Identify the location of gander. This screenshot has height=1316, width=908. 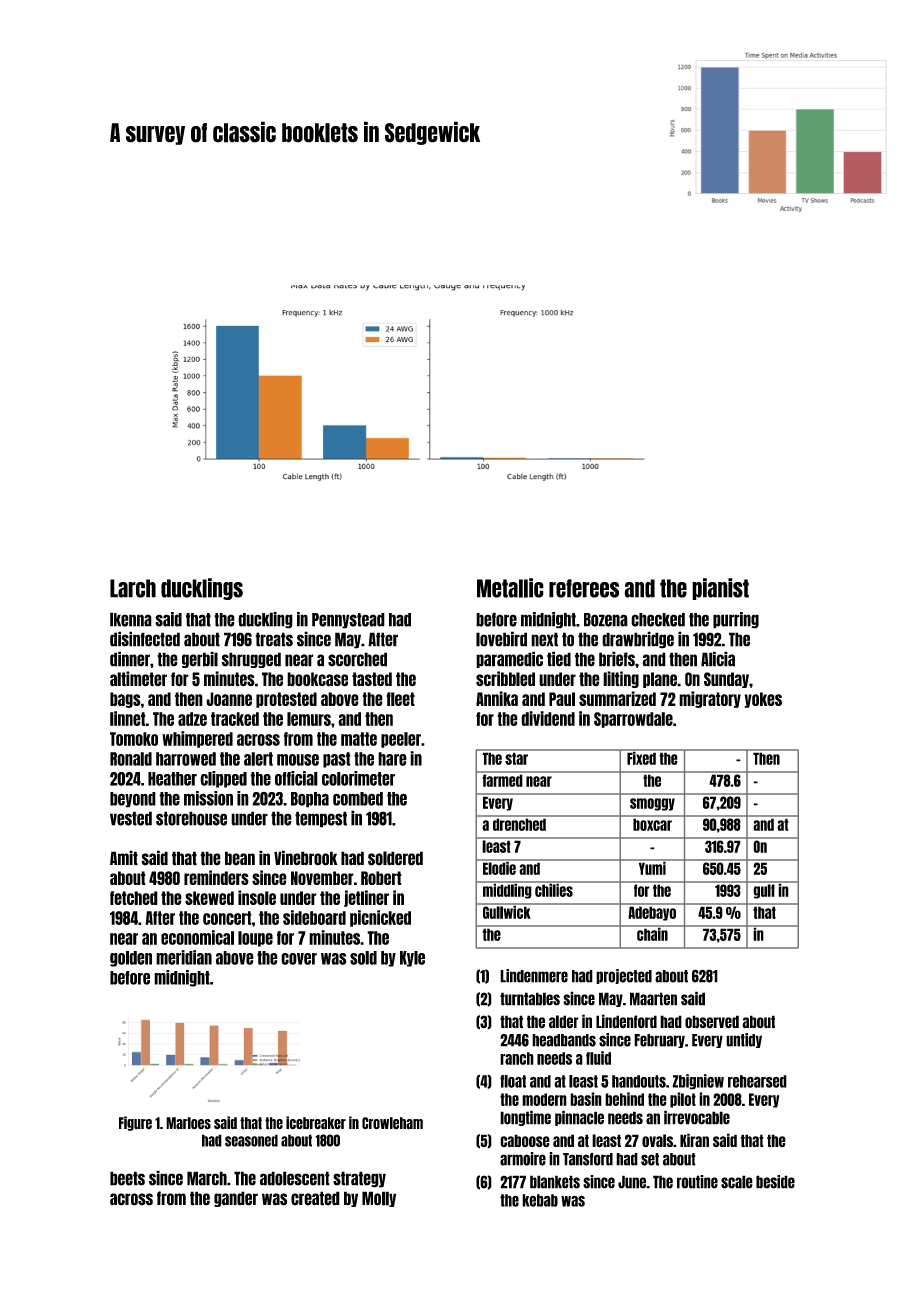
(236, 1199).
